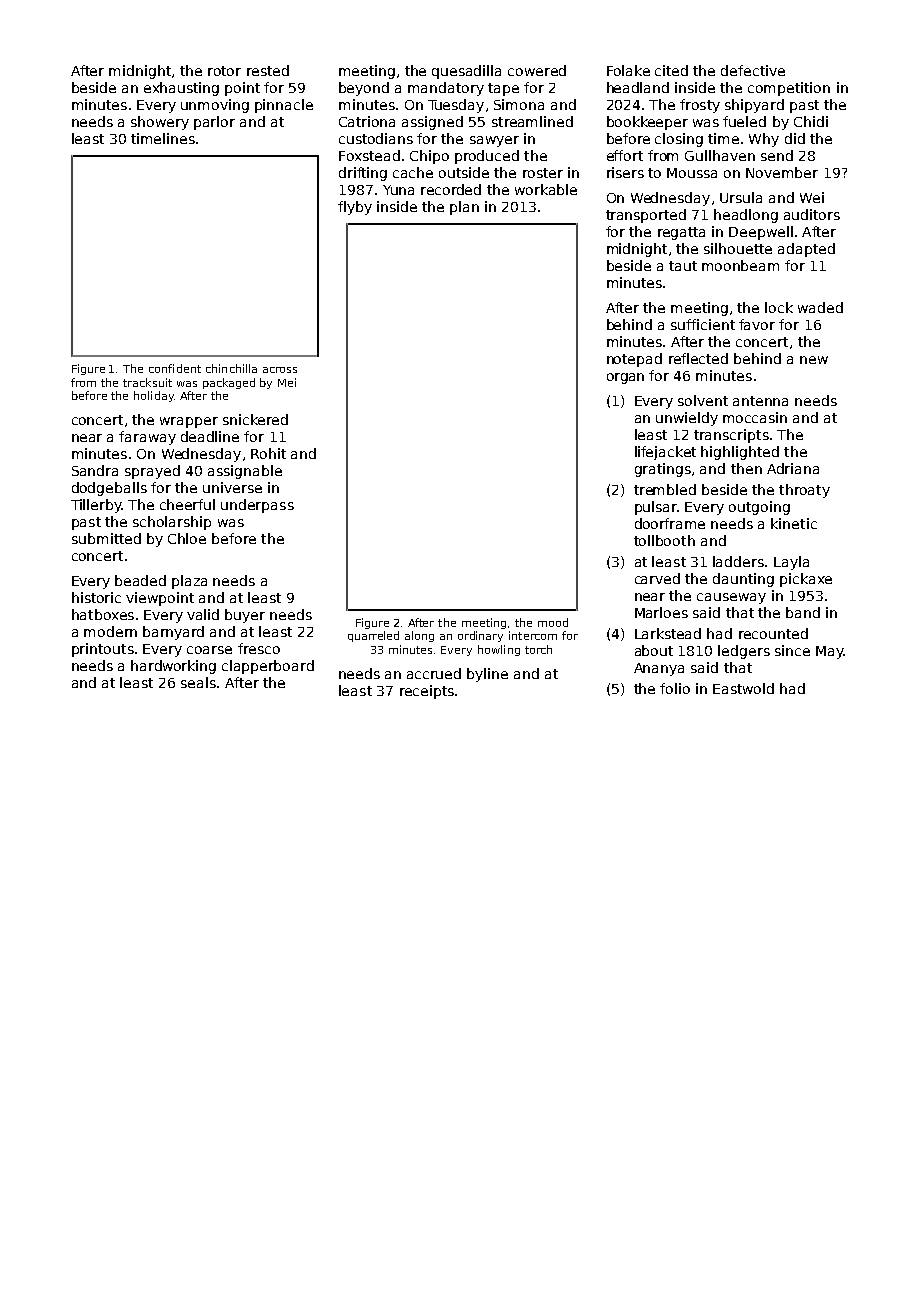  I want to click on quarreled, so click(373, 636).
